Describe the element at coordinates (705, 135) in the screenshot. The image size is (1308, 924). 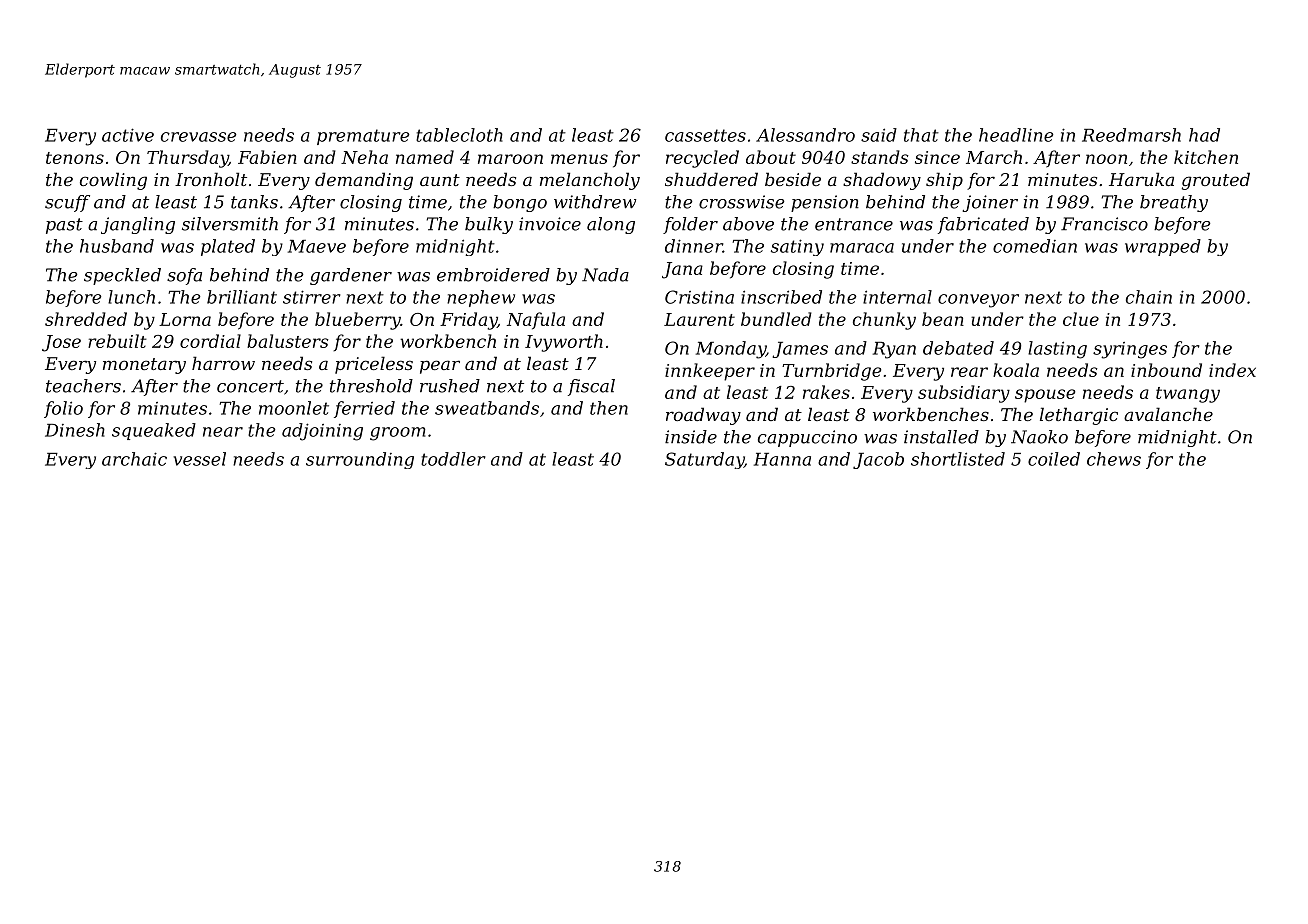
I see `cassettes` at that location.
